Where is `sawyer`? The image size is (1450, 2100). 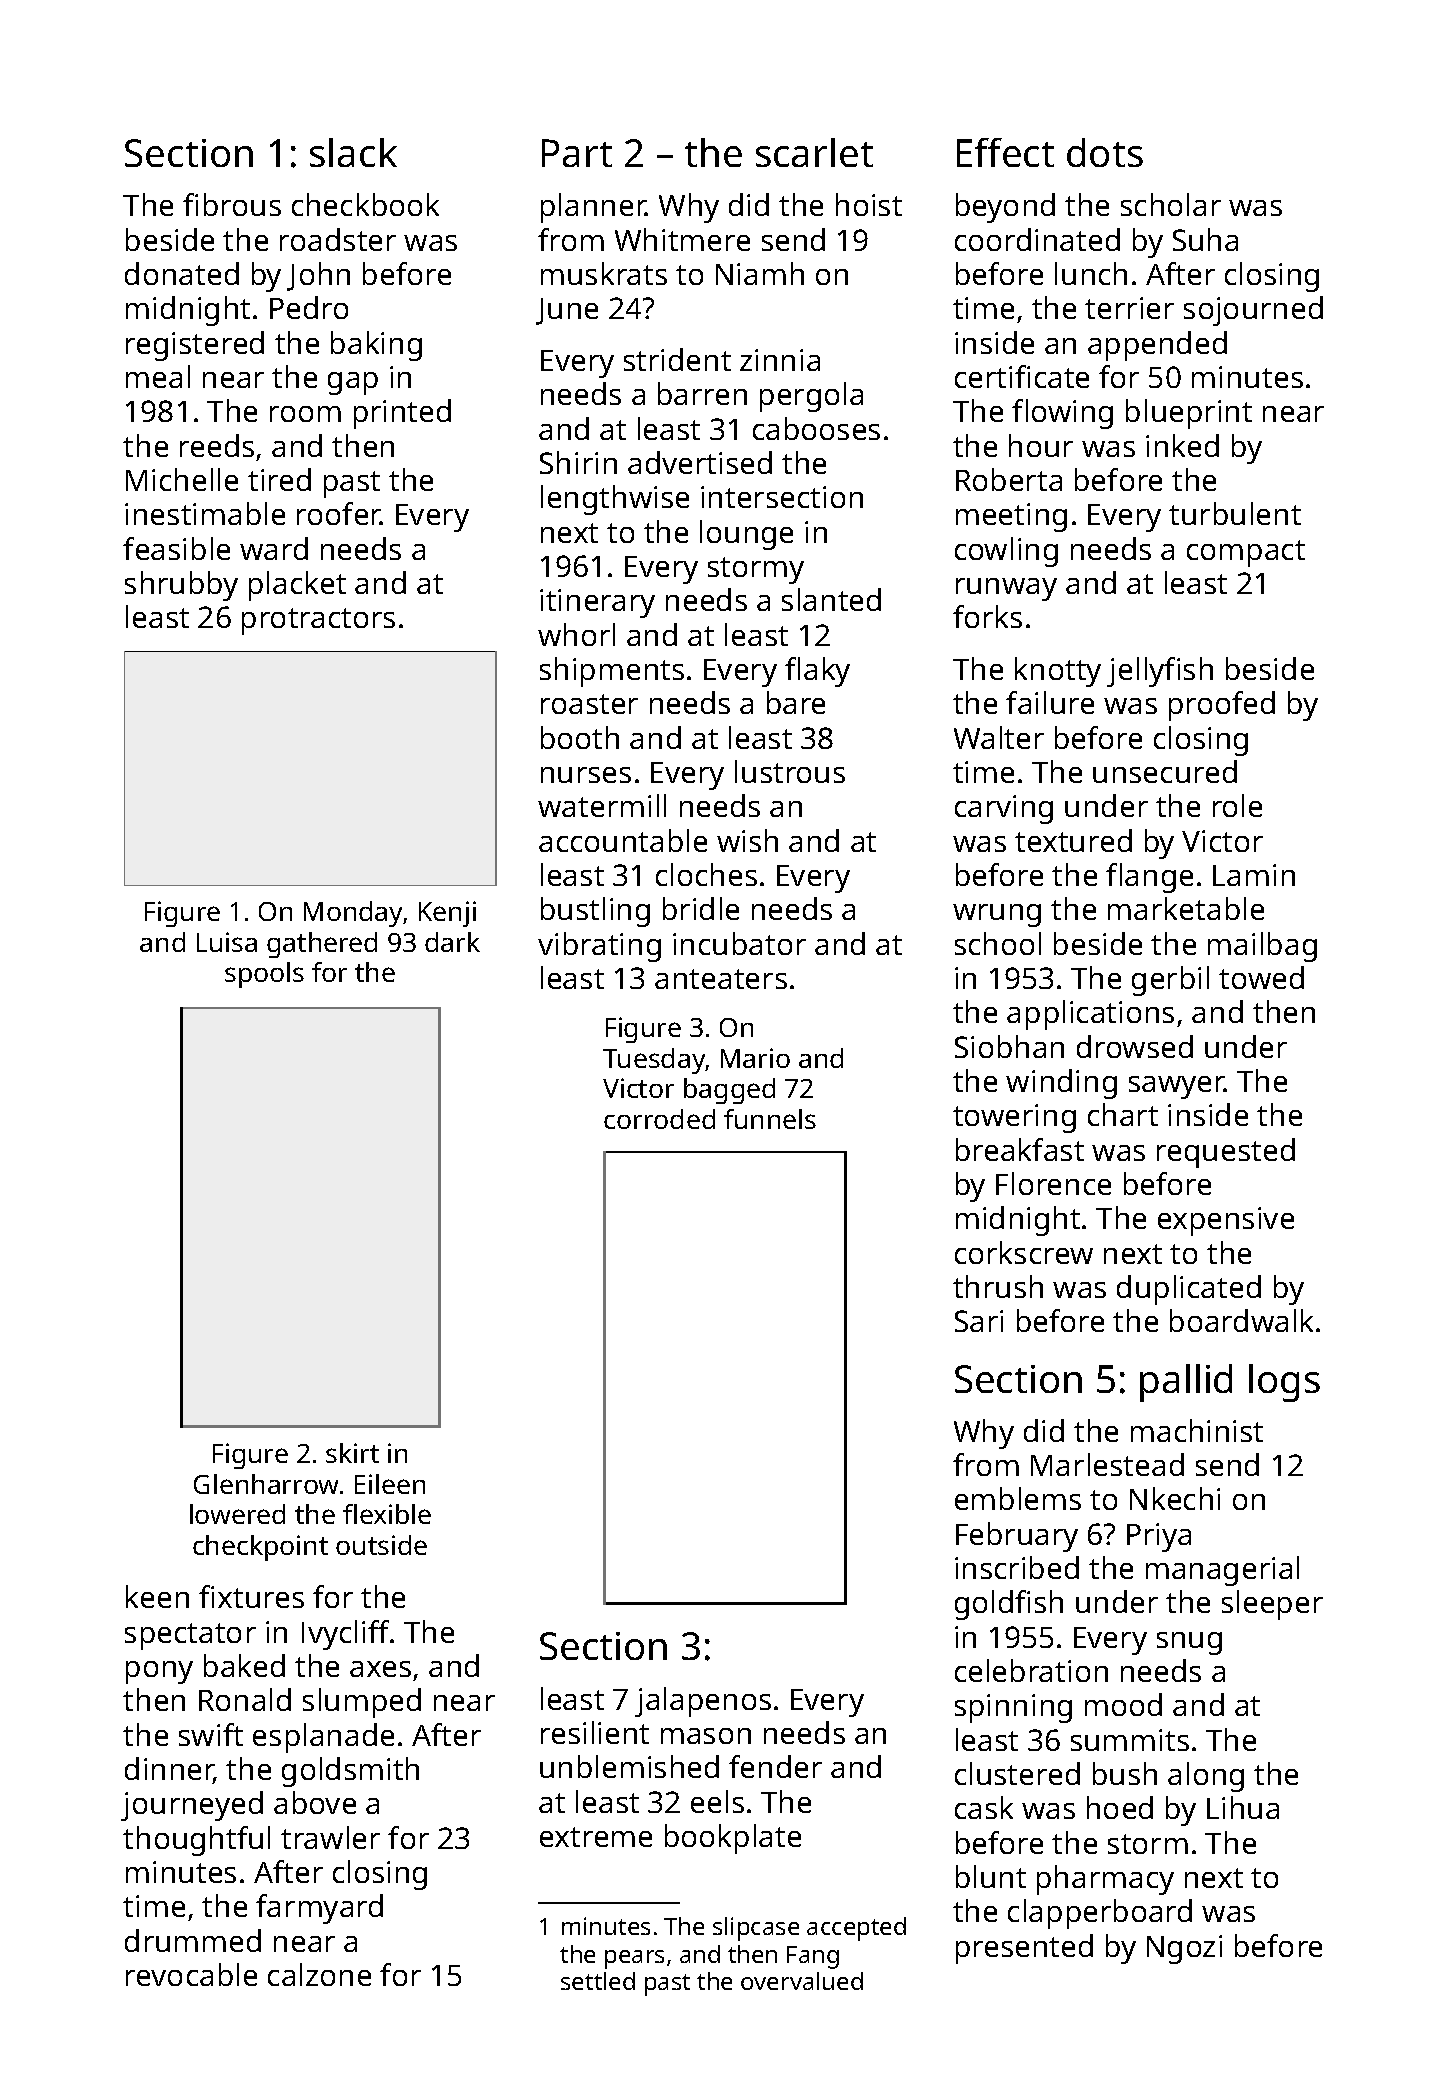
sawyer is located at coordinates (1177, 1087).
